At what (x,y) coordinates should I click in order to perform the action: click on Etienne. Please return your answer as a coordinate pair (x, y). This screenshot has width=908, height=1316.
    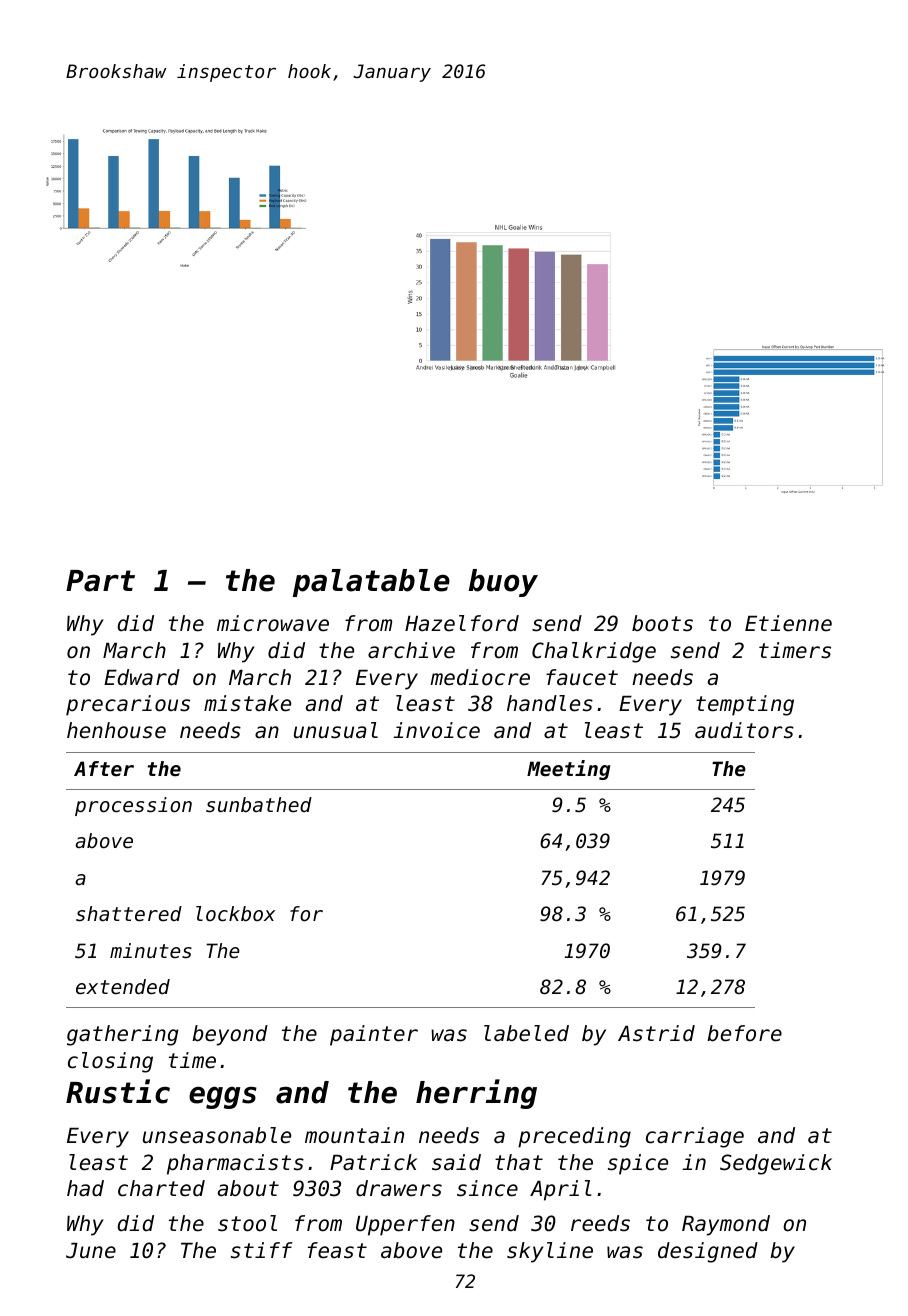
    Looking at the image, I should click on (788, 623).
